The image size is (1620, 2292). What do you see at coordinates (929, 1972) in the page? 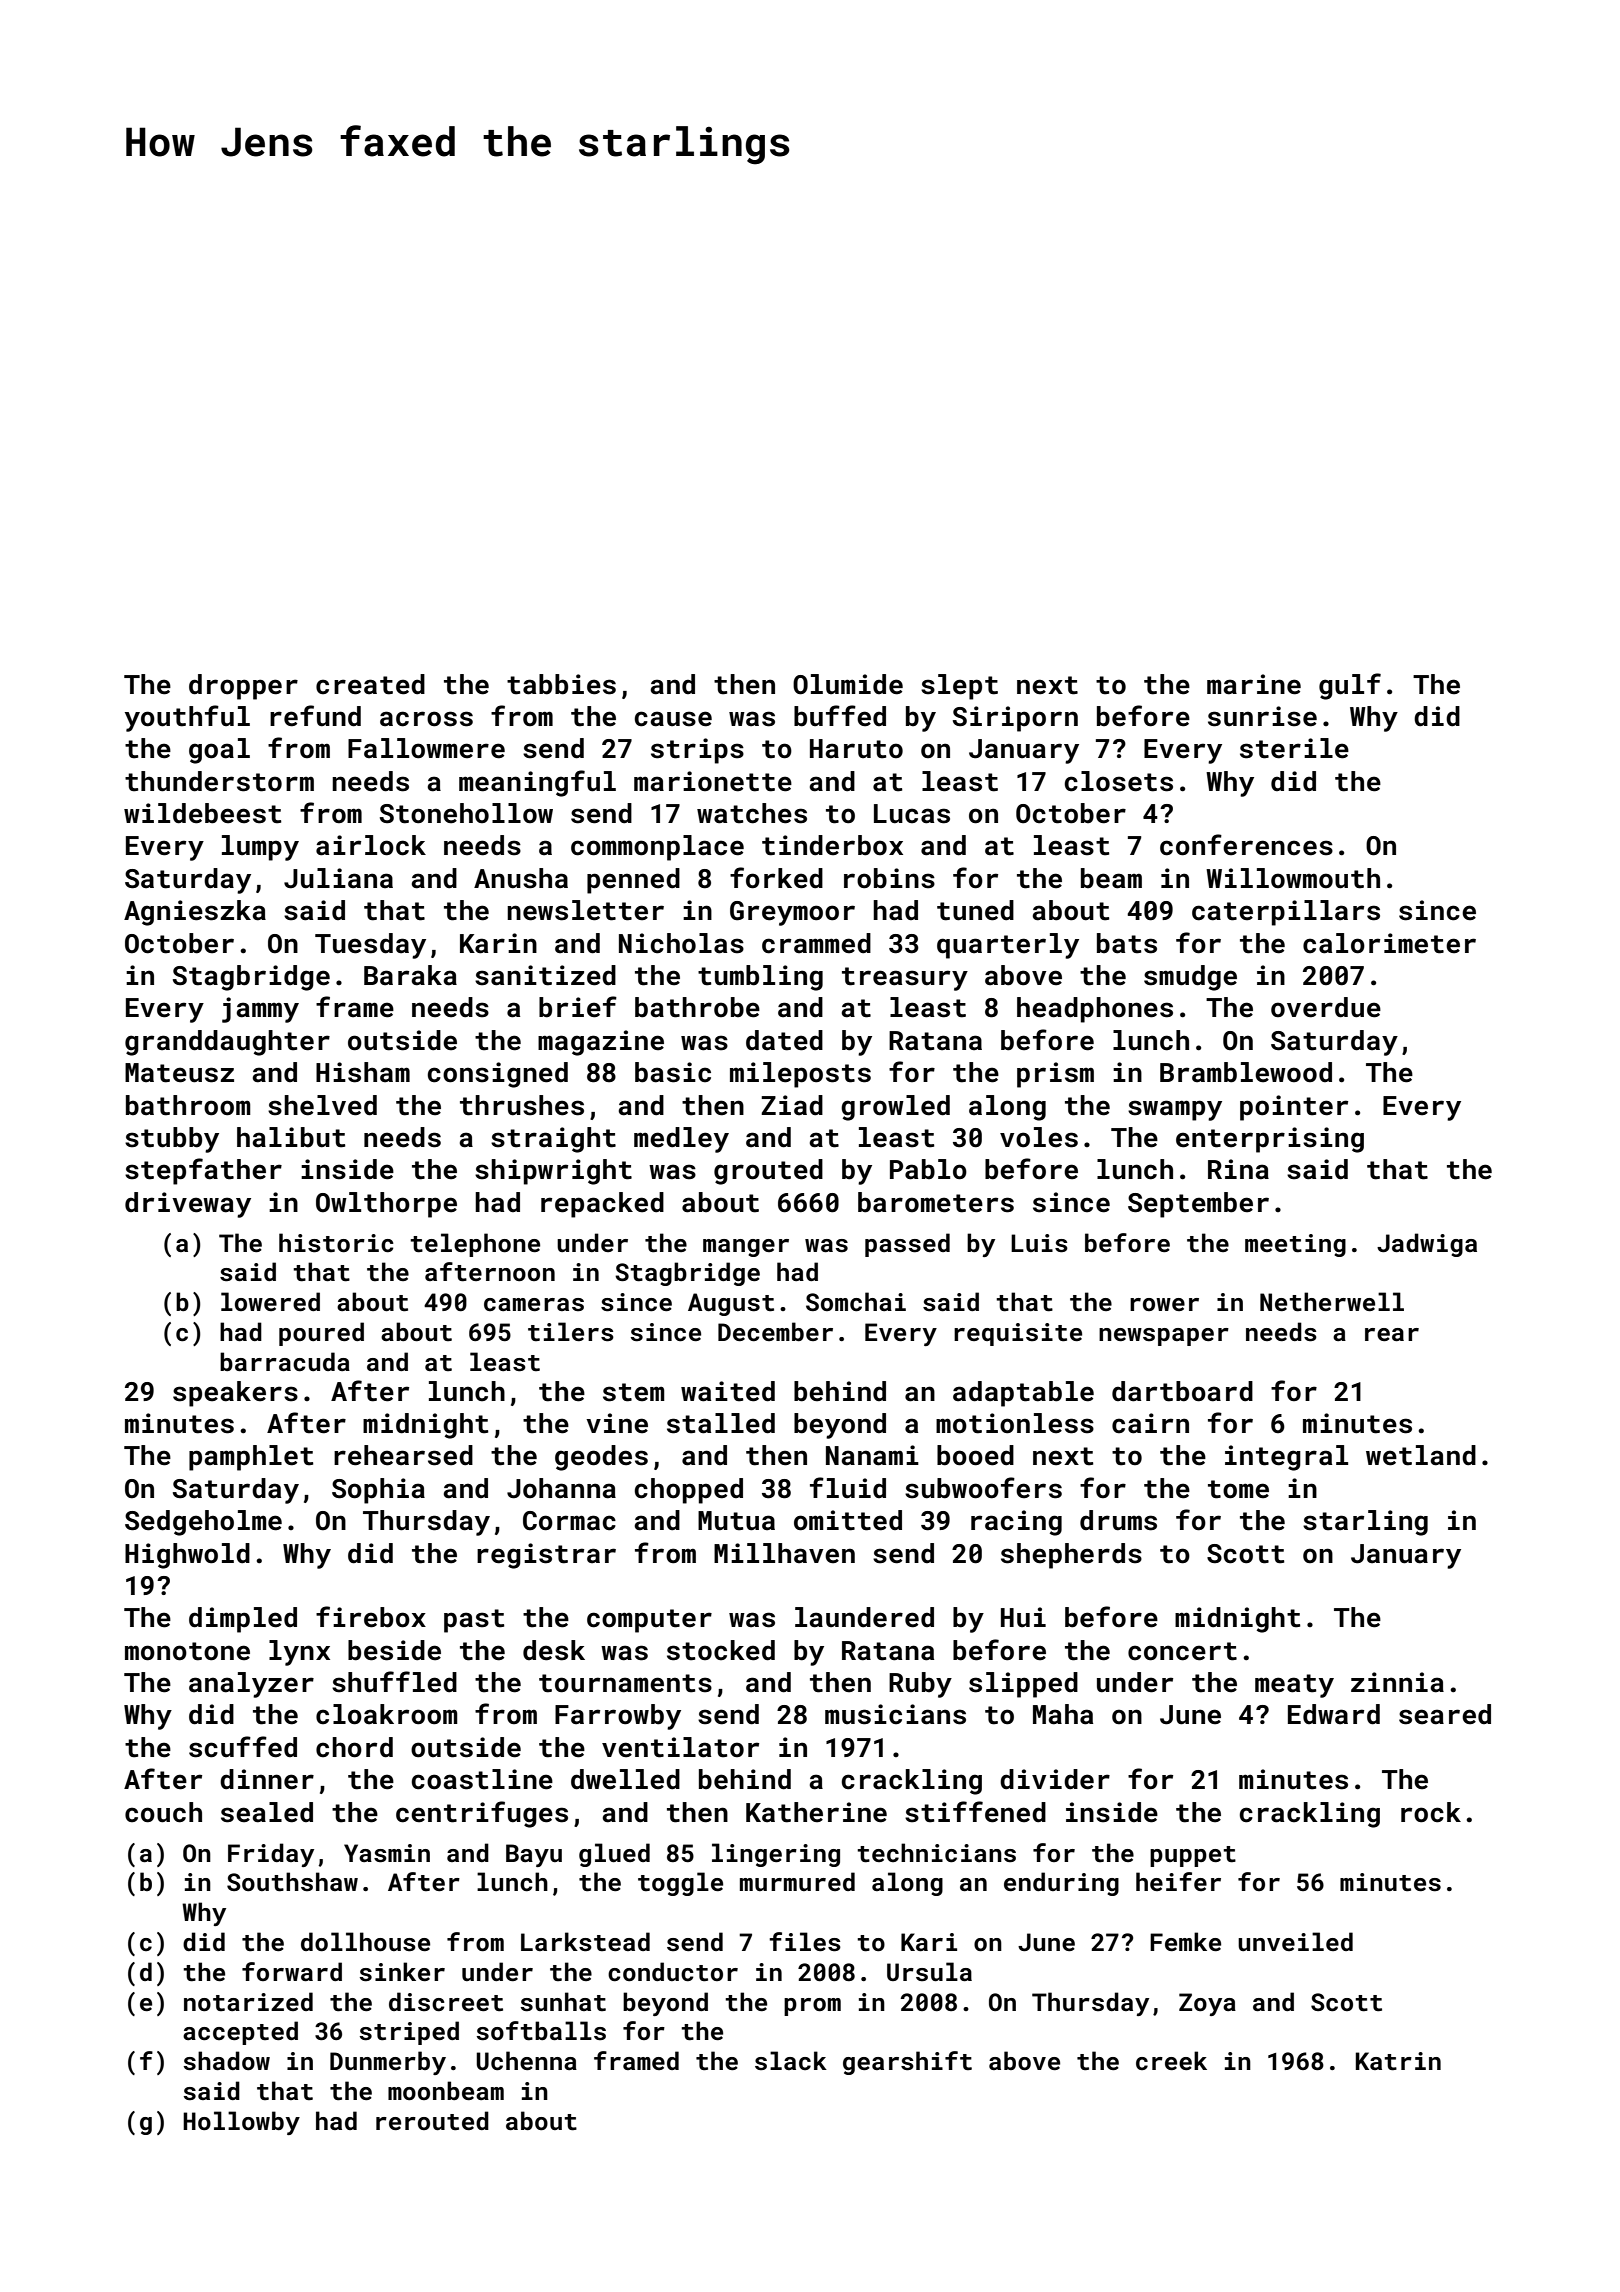
I see `Ursula` at bounding box center [929, 1972].
